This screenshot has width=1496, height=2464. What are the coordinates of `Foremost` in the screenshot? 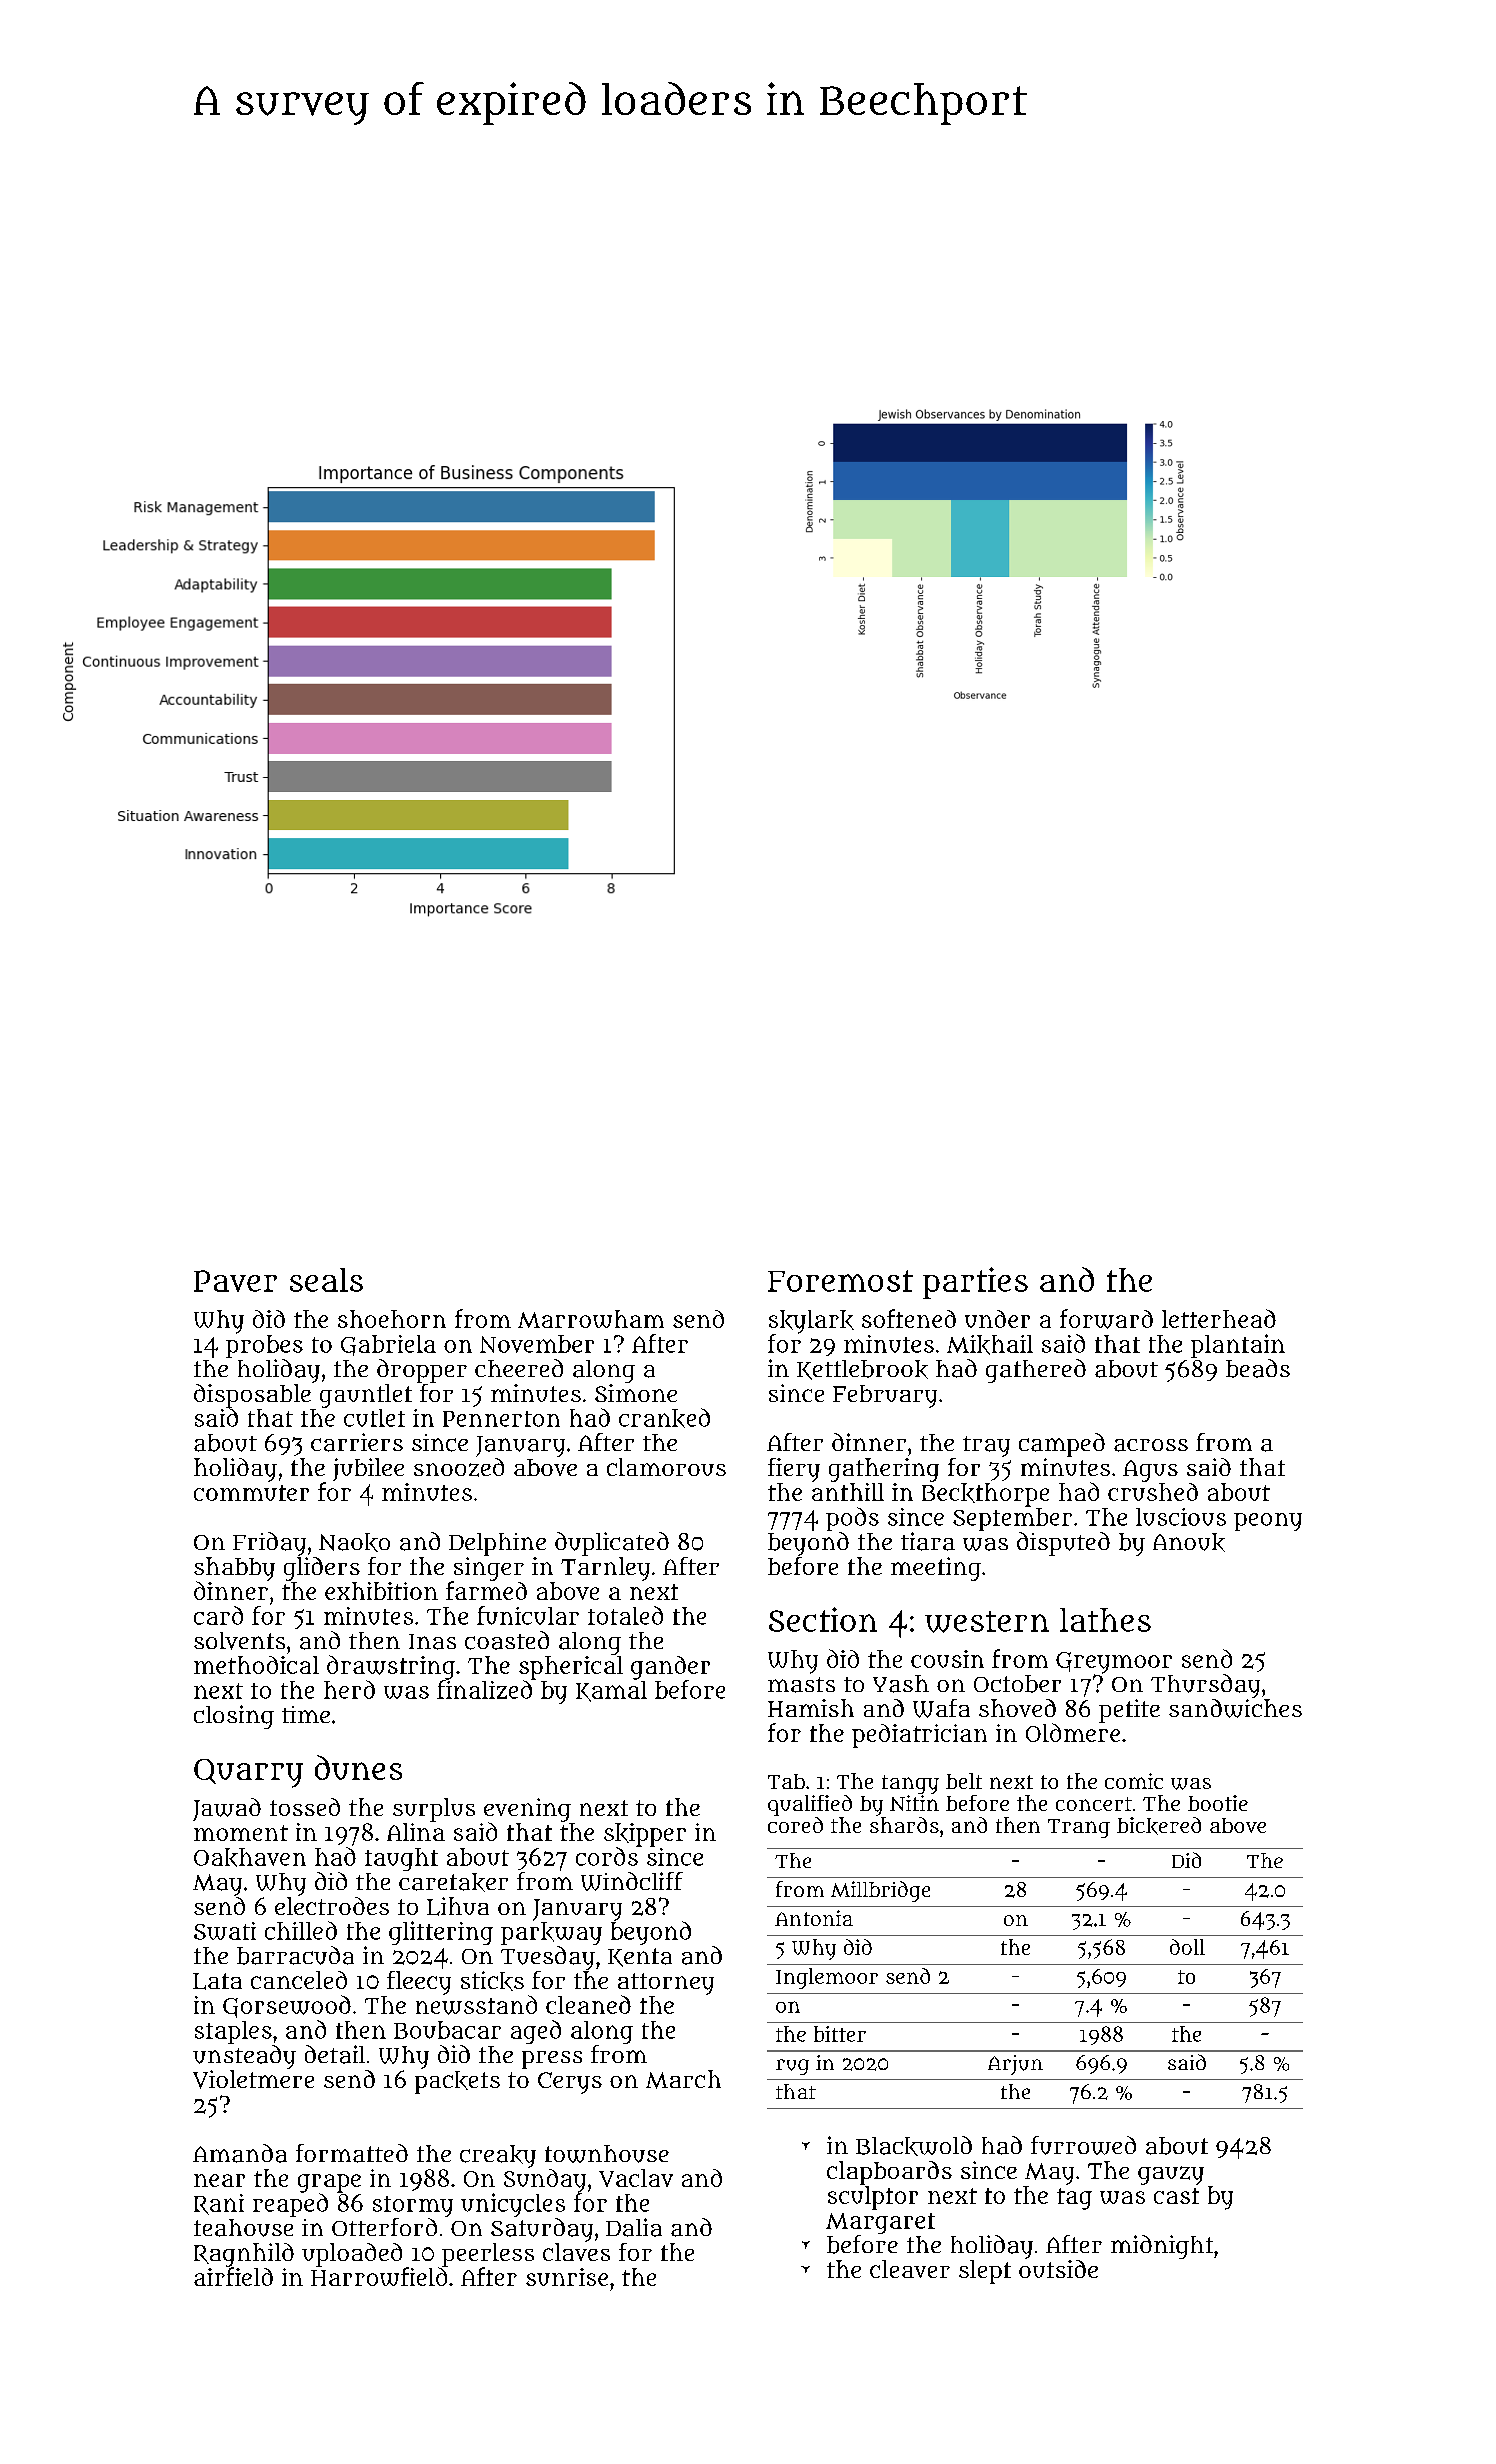 It's located at (840, 1281).
